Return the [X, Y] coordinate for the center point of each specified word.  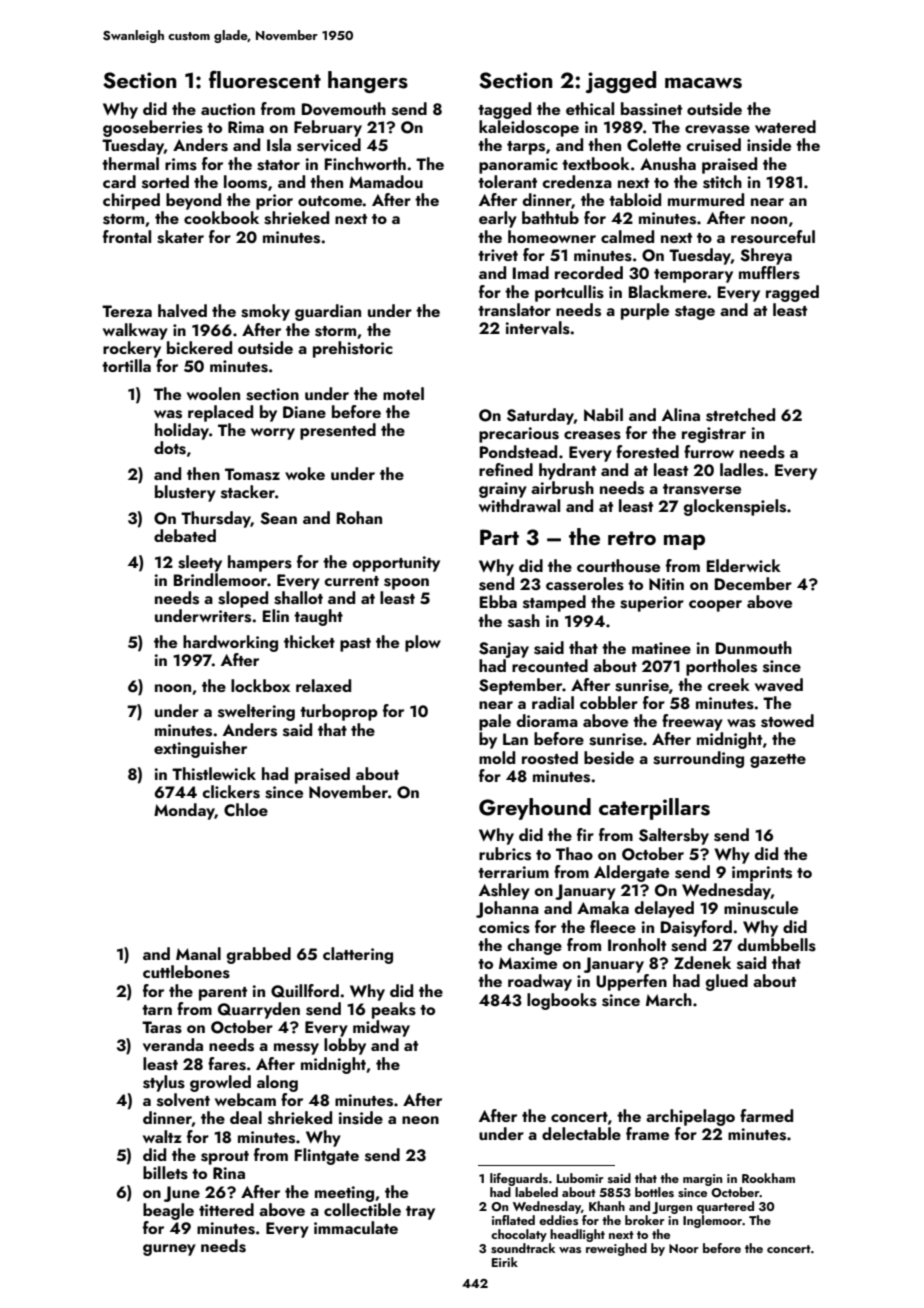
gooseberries [153, 128]
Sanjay [504, 650]
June [182, 1194]
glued [727, 982]
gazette [778, 761]
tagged [504, 110]
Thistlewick [214, 774]
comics [504, 927]
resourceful [773, 237]
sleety [200, 563]
